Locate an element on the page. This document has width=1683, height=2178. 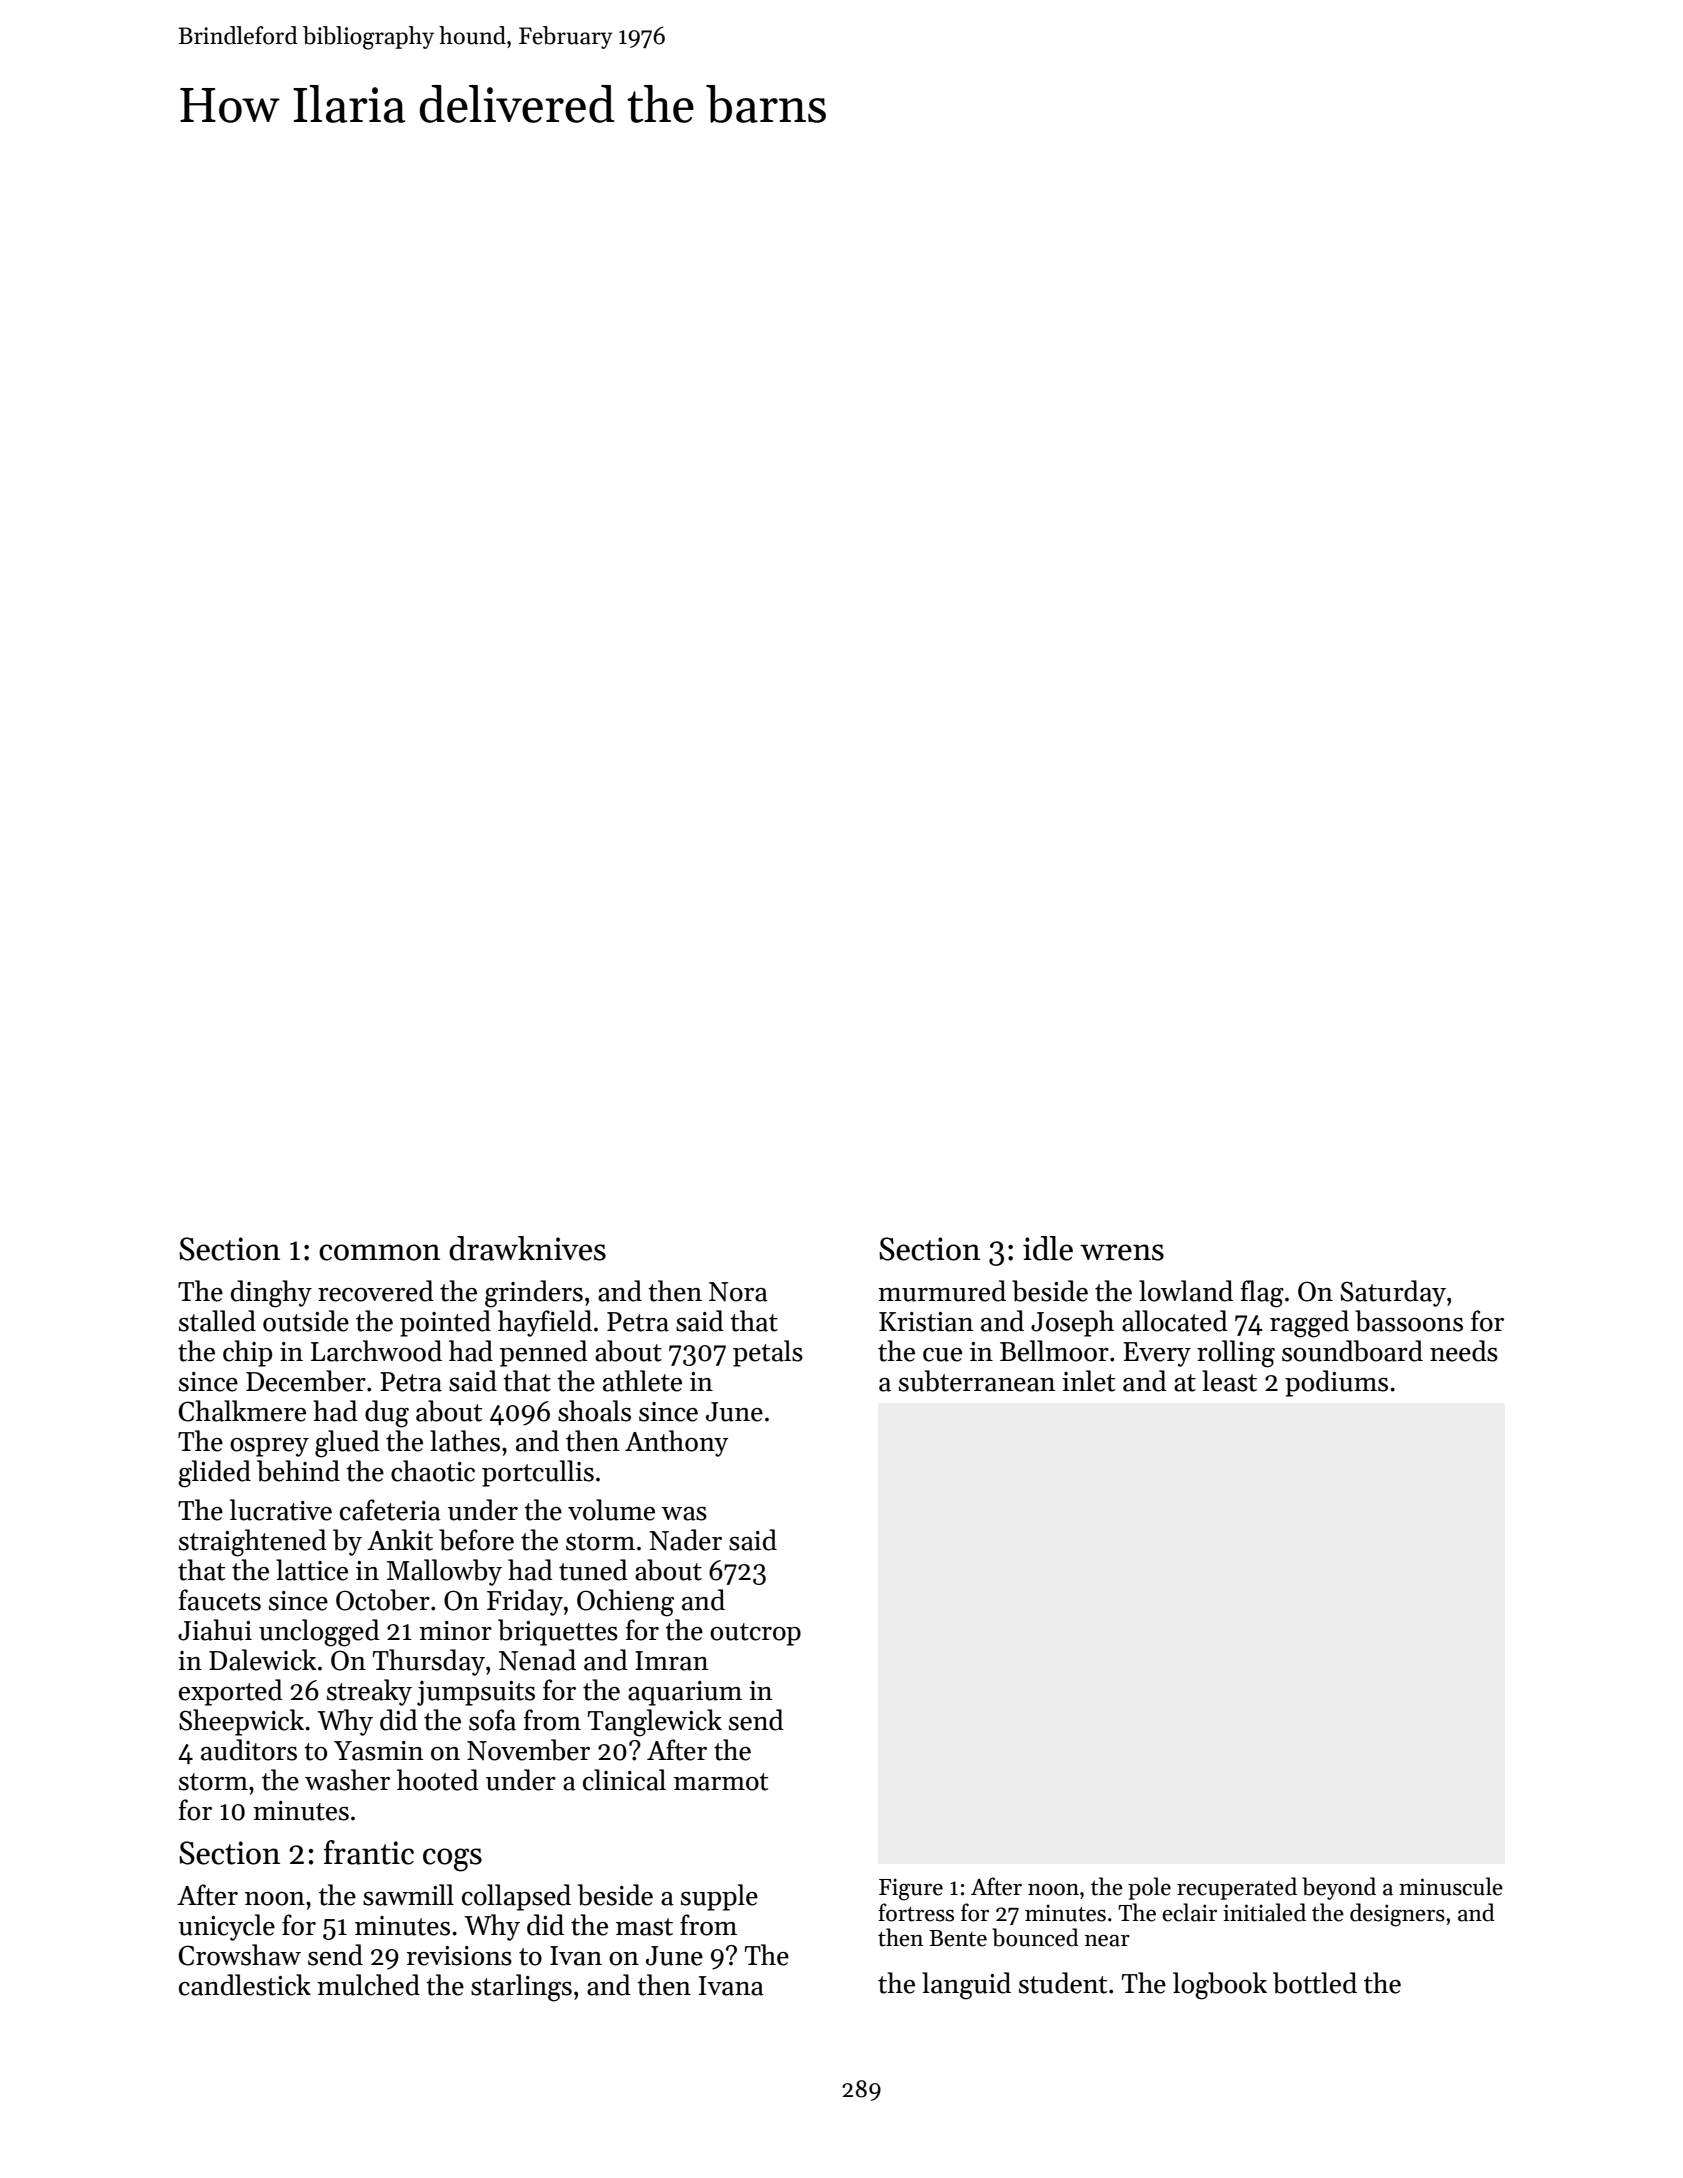
marmot is located at coordinates (721, 1782).
